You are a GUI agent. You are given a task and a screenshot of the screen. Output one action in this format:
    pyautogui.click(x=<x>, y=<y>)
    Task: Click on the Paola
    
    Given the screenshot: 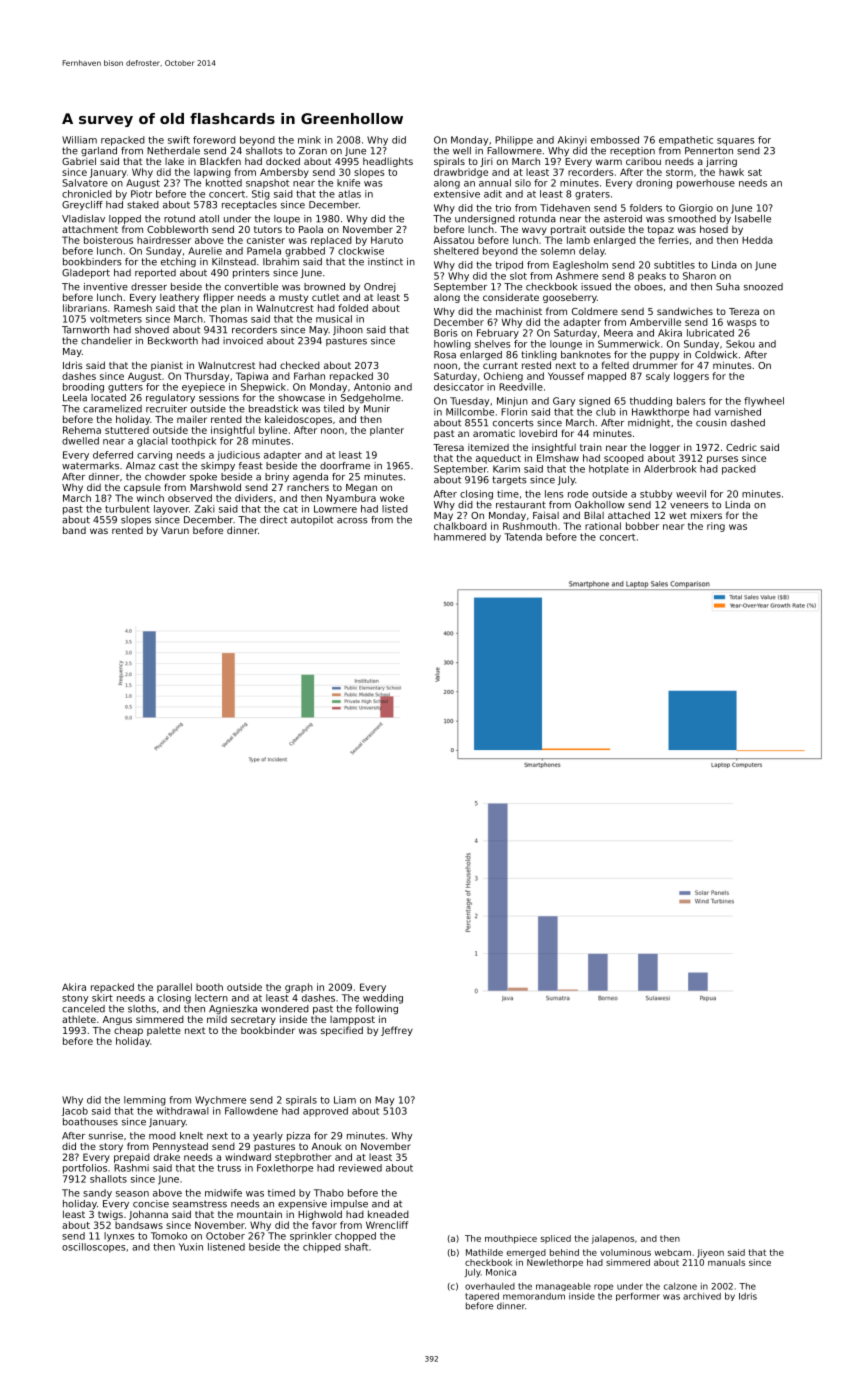 What is the action you would take?
    pyautogui.click(x=311, y=229)
